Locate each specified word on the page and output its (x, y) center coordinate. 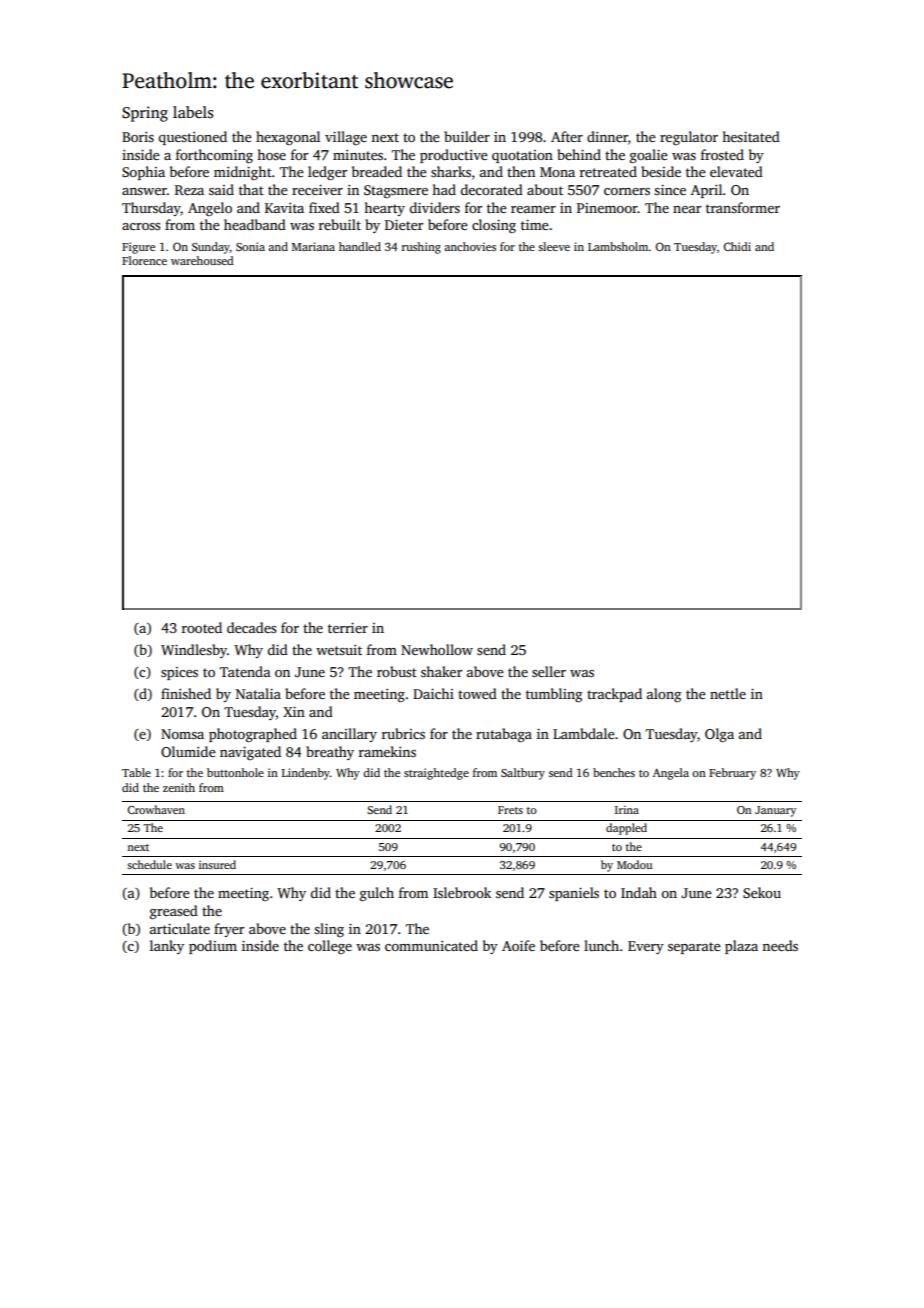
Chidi (737, 246)
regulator (689, 138)
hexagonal (288, 138)
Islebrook (462, 892)
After (567, 136)
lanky (167, 947)
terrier (348, 628)
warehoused (202, 260)
